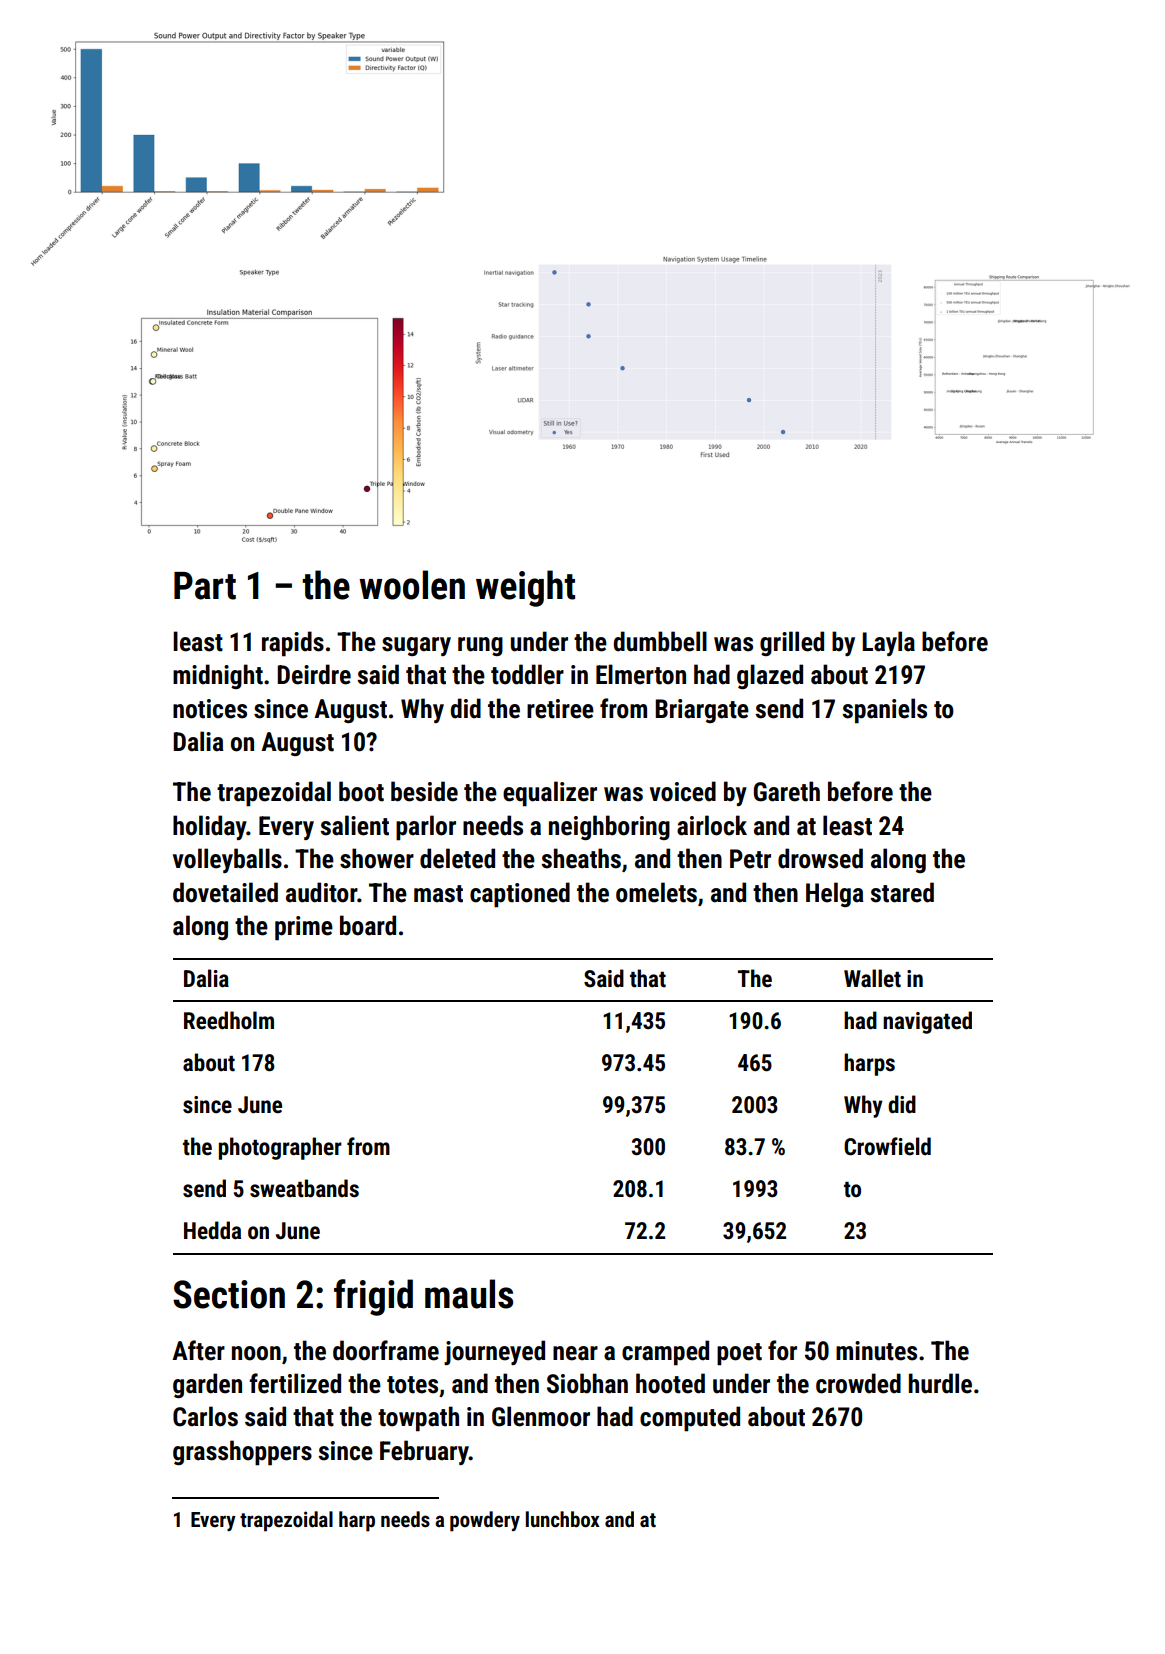  Describe the element at coordinates (888, 643) in the document. I see `Layla` at that location.
